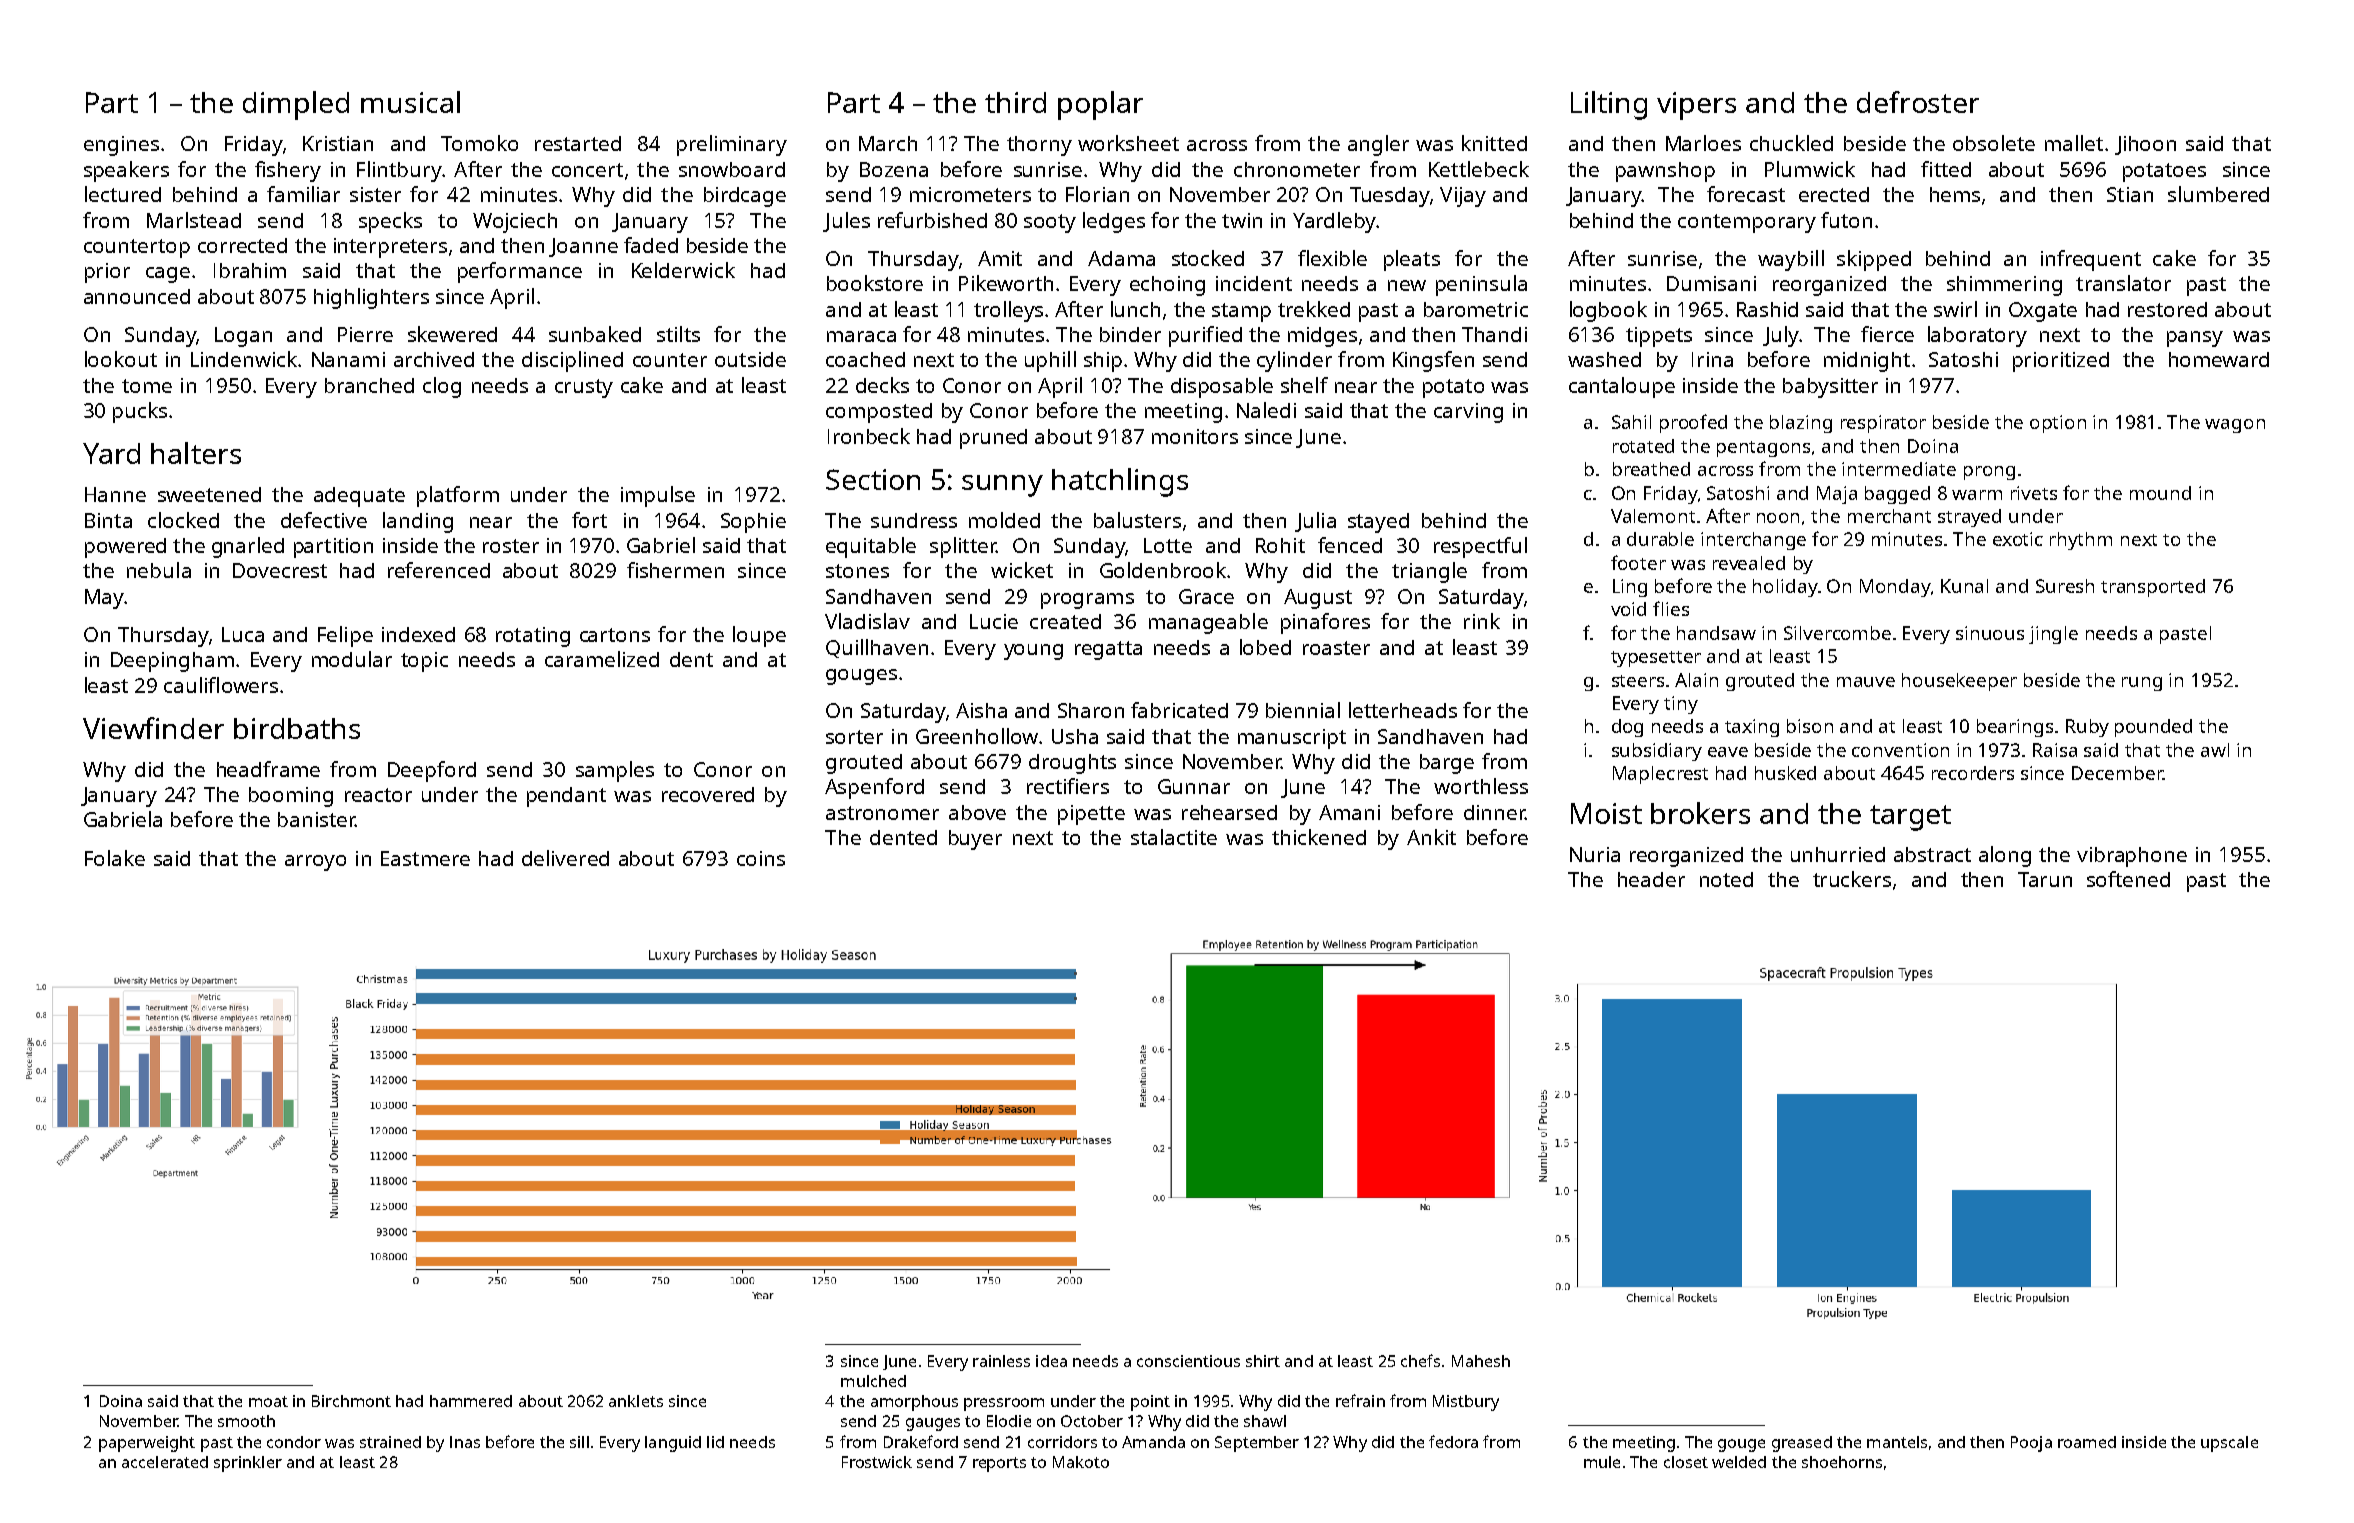 This screenshot has height=1523, width=2354. What do you see at coordinates (1480, 547) in the screenshot?
I see `respectful` at bounding box center [1480, 547].
